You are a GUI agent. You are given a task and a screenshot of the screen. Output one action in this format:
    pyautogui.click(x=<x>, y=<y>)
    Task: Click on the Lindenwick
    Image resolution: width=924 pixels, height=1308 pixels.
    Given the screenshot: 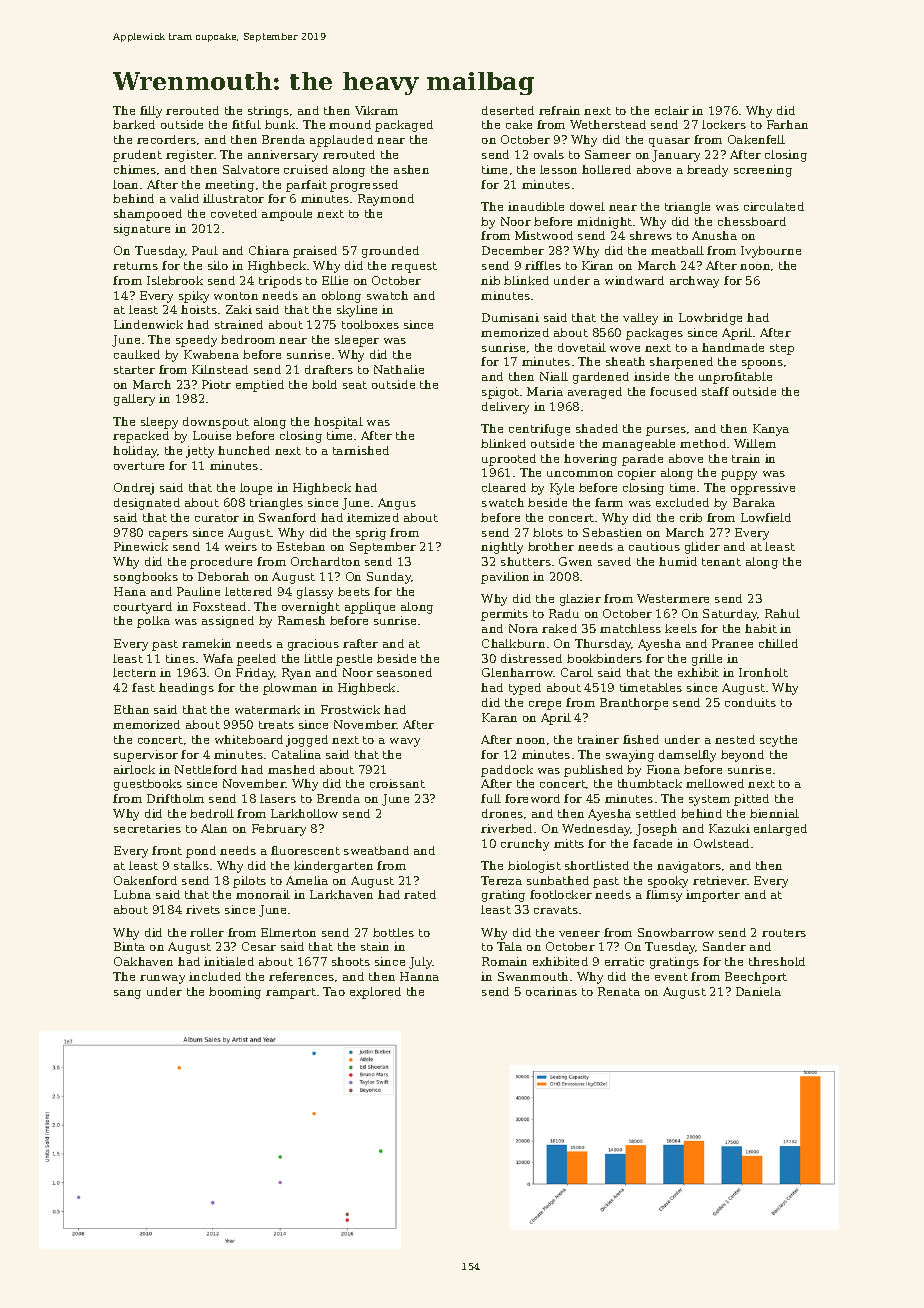 What is the action you would take?
    pyautogui.click(x=148, y=324)
